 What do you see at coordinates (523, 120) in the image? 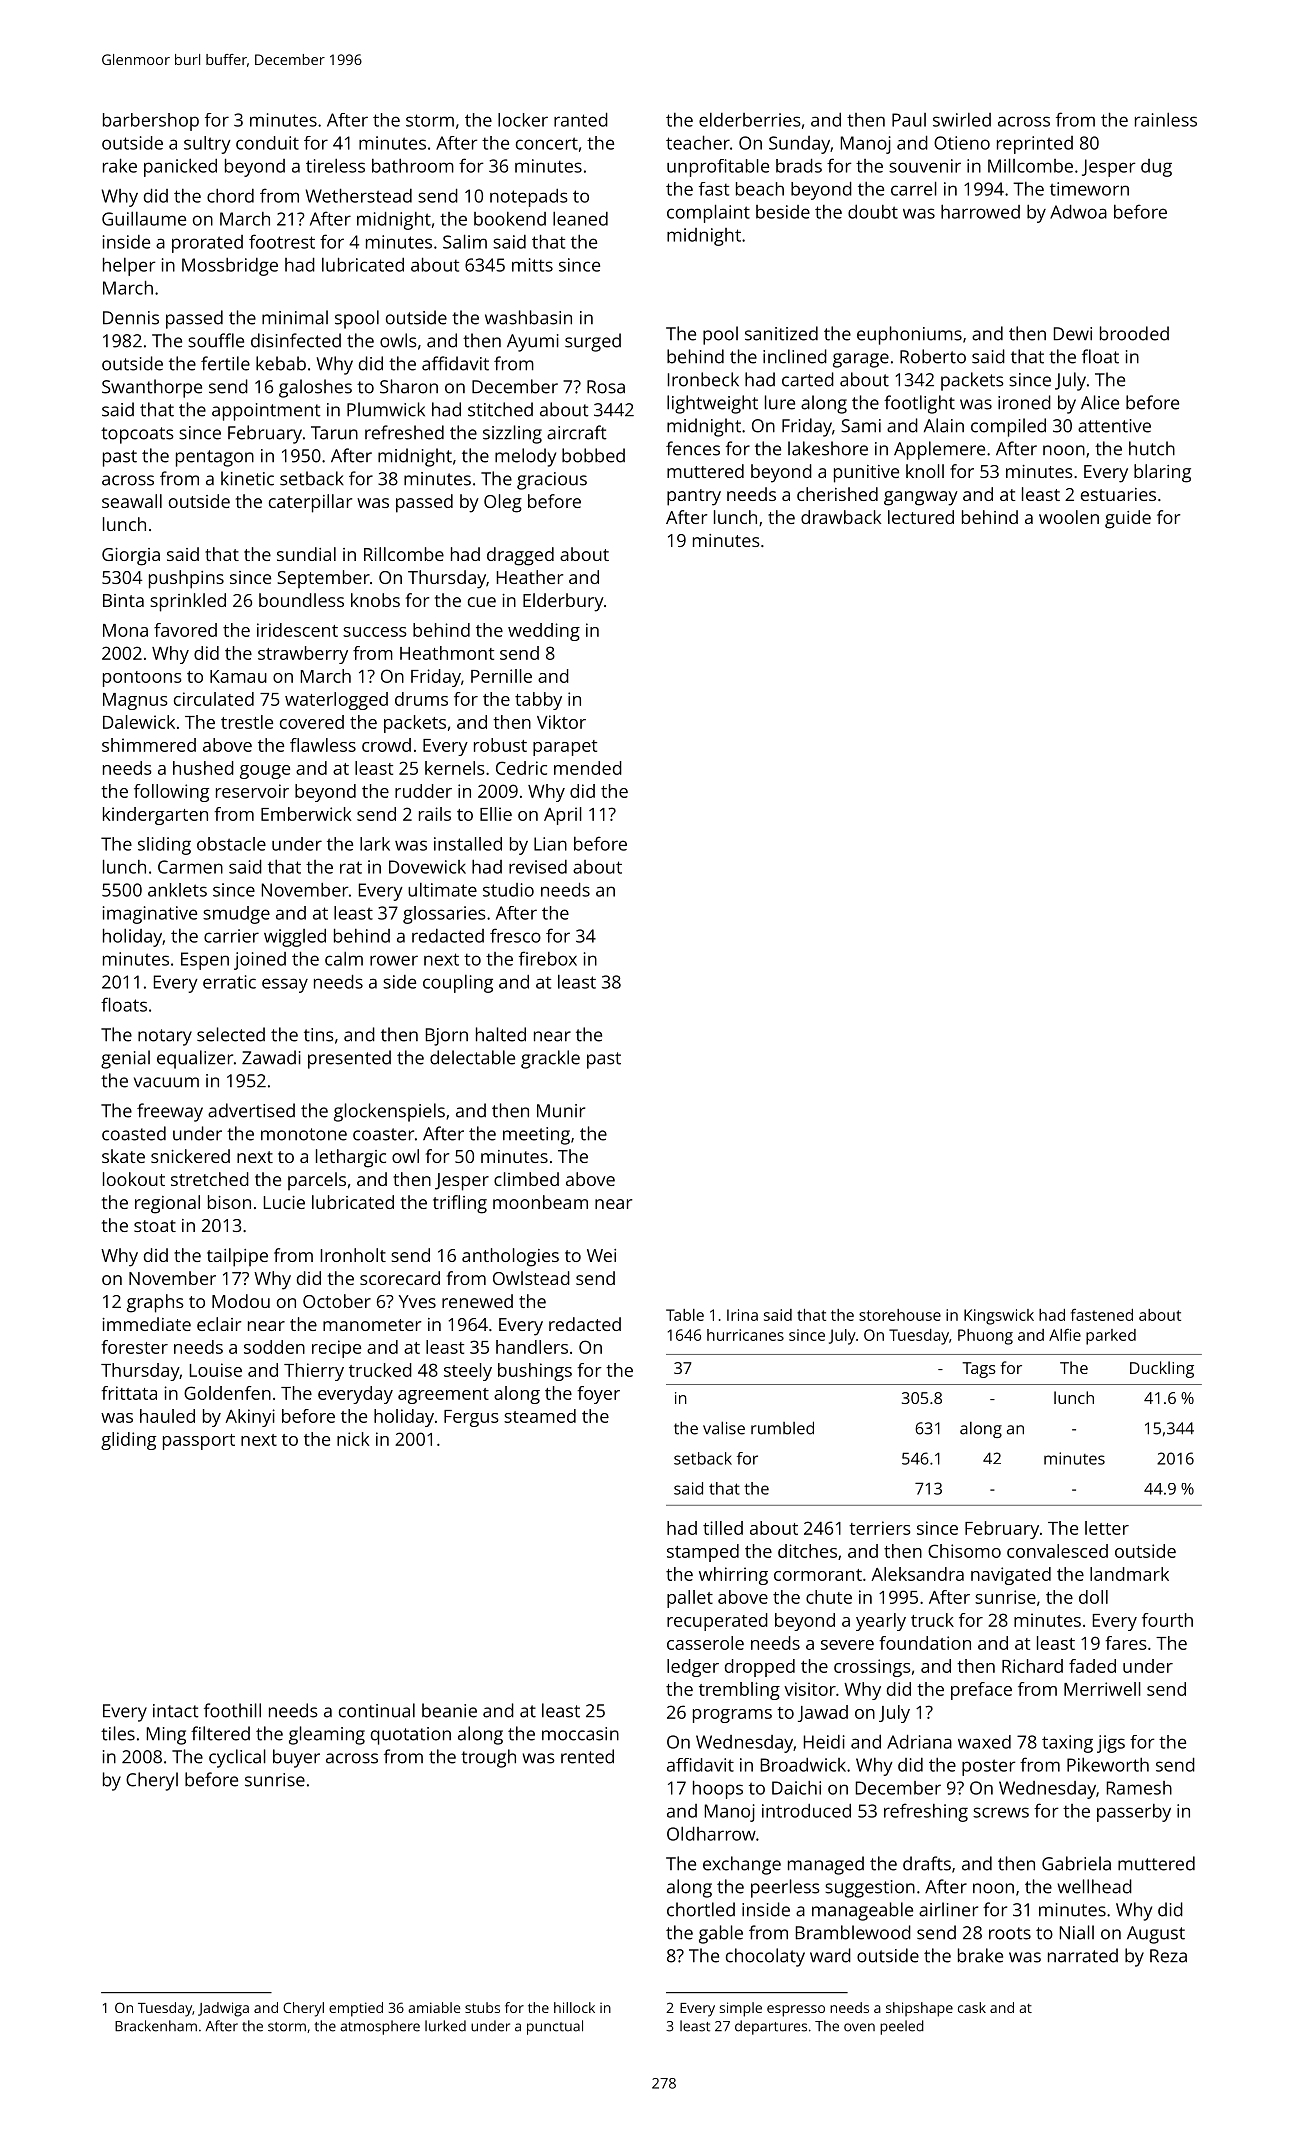
I see `locker` at bounding box center [523, 120].
